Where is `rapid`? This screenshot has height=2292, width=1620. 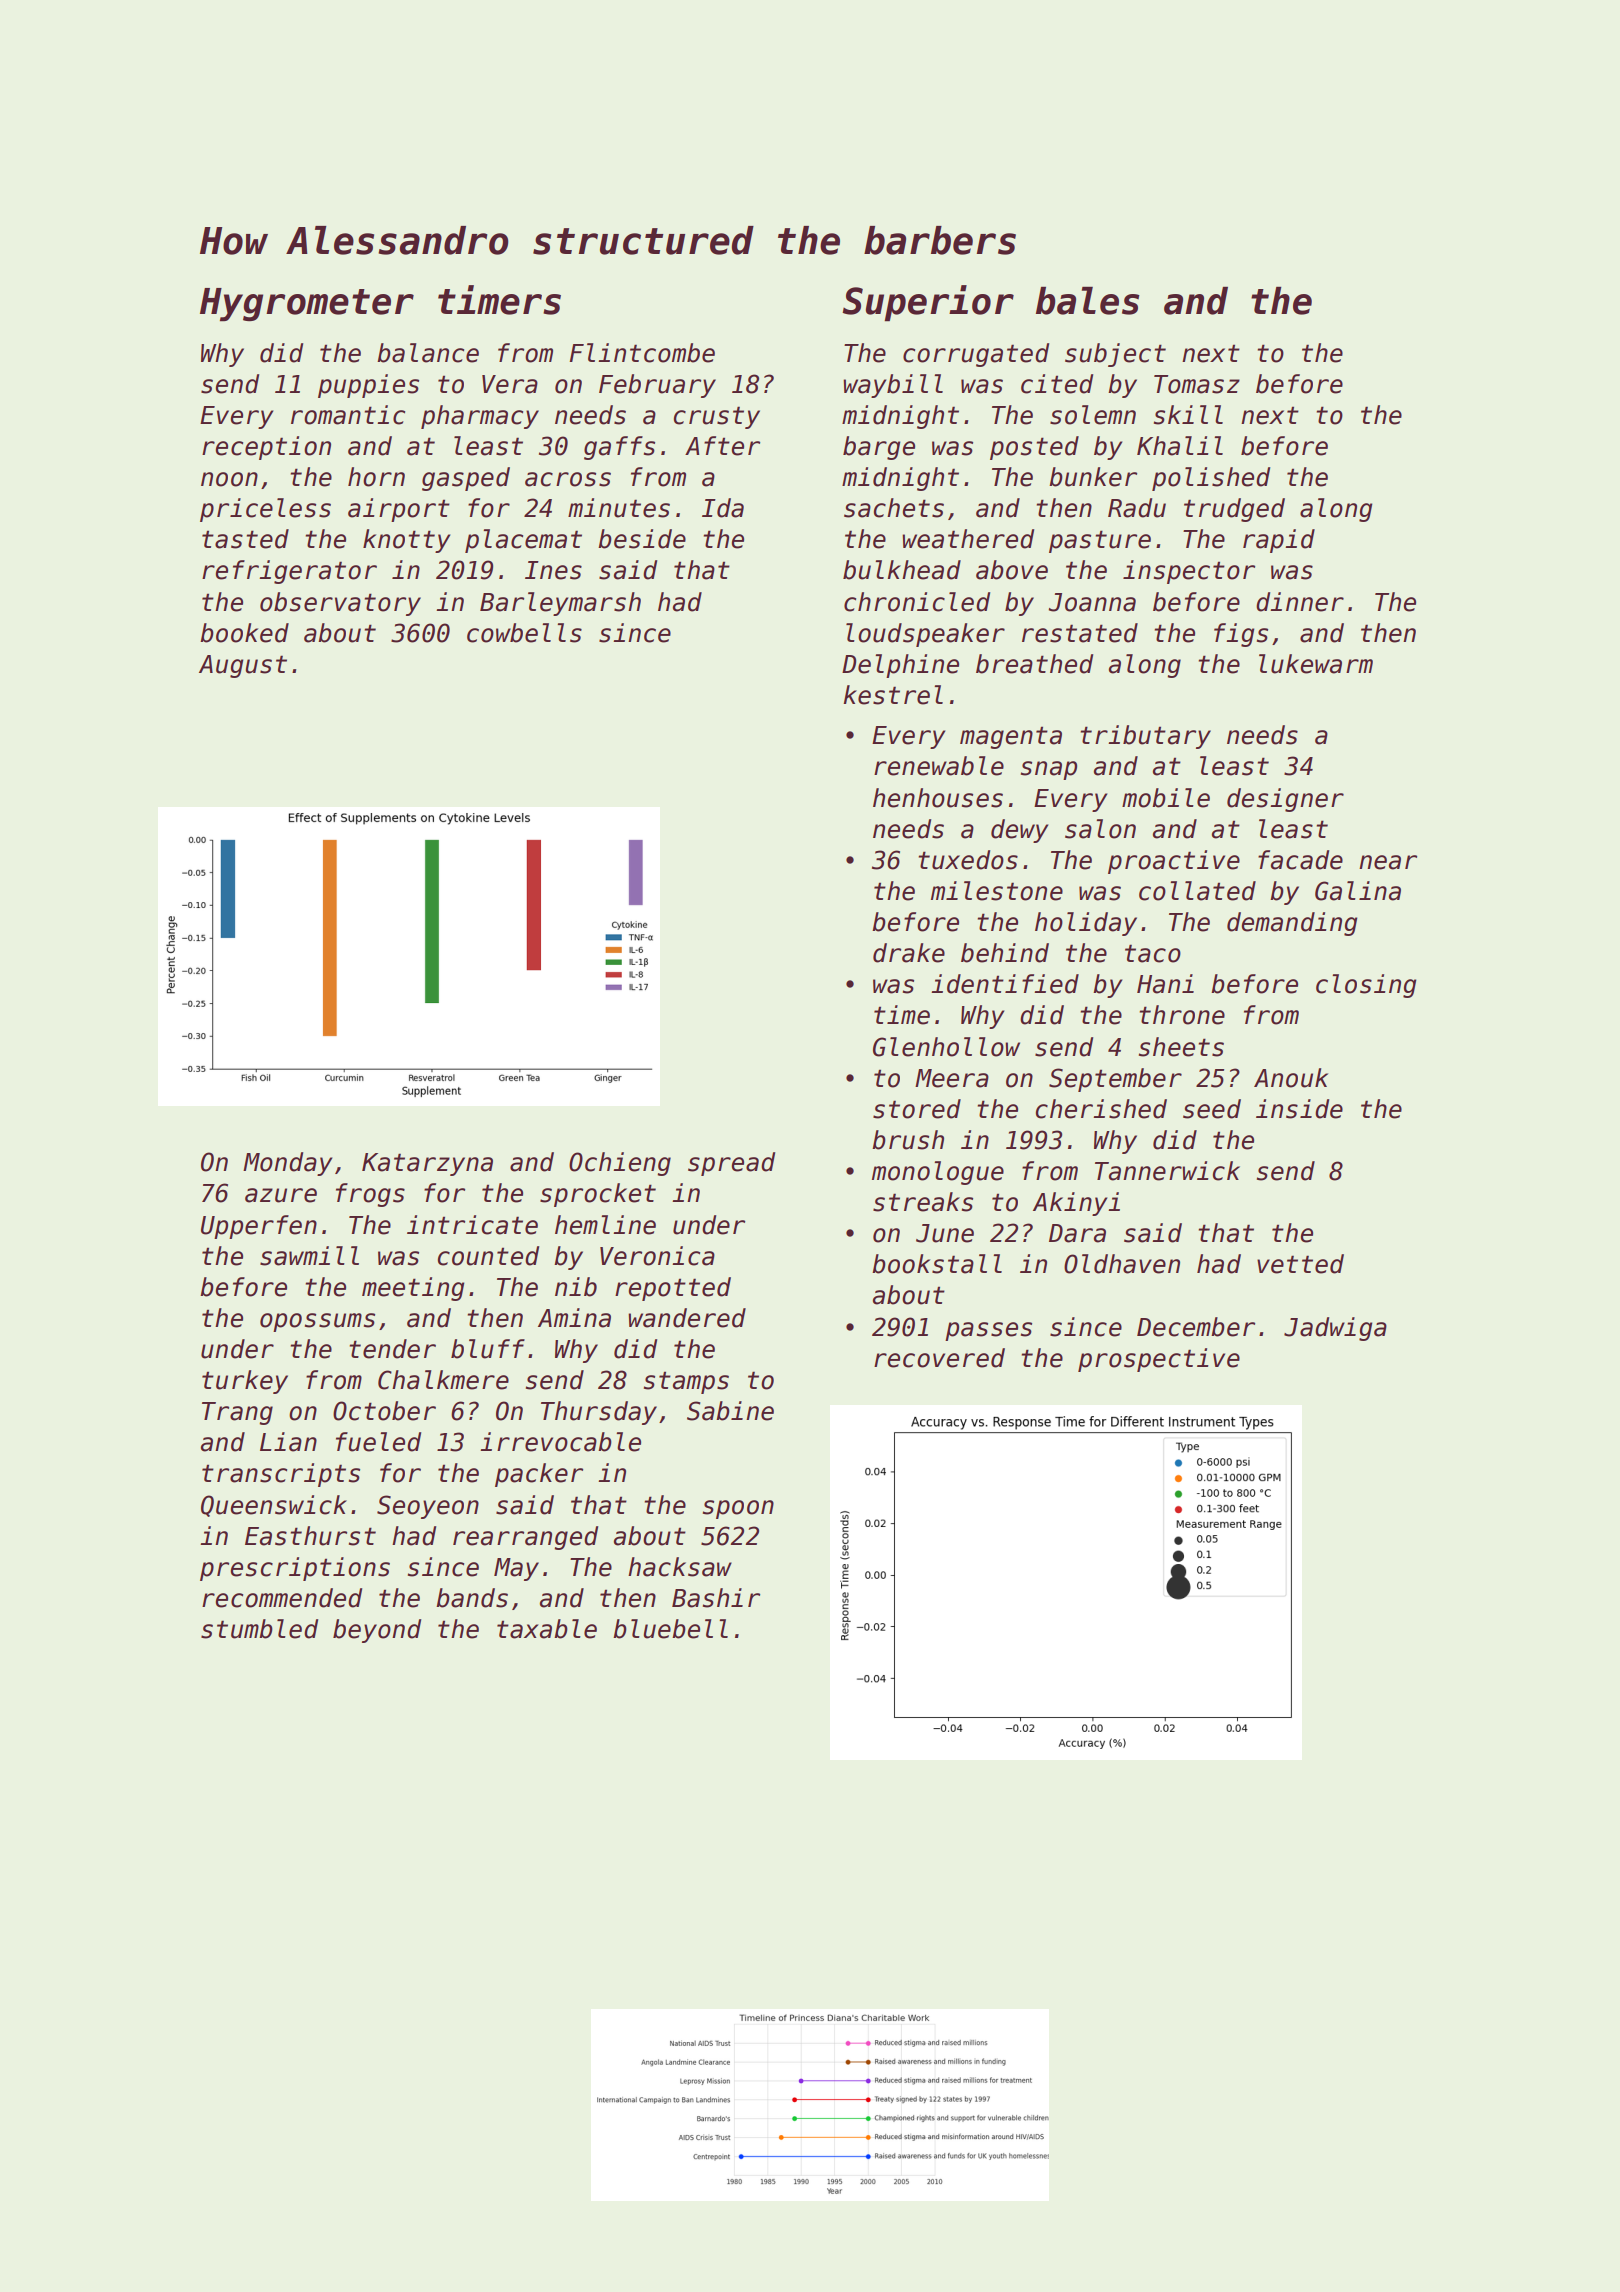
rapid is located at coordinates (1279, 541).
